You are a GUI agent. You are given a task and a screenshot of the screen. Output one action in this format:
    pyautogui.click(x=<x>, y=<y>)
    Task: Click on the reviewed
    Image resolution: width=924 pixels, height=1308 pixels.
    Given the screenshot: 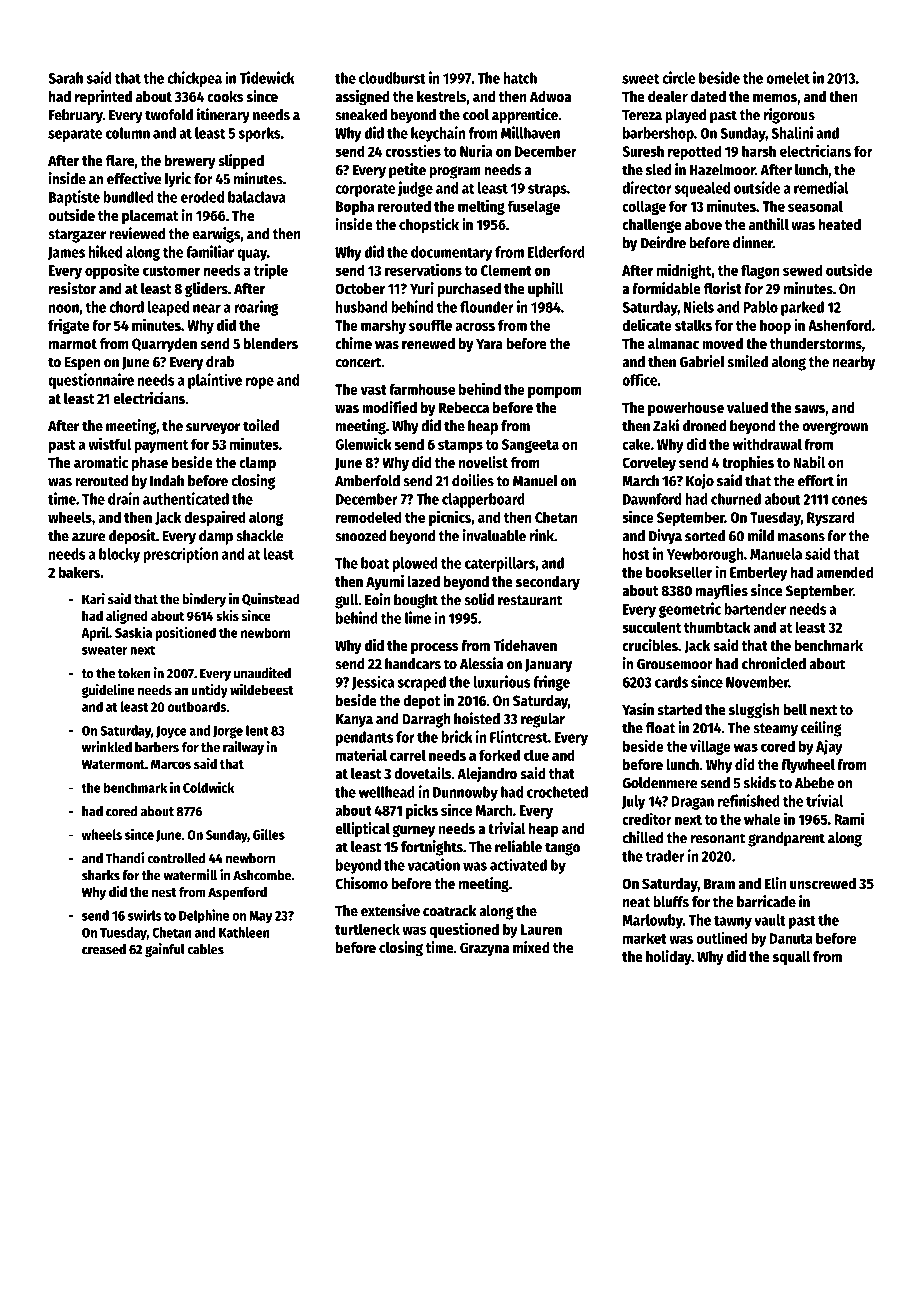 What is the action you would take?
    pyautogui.click(x=137, y=233)
